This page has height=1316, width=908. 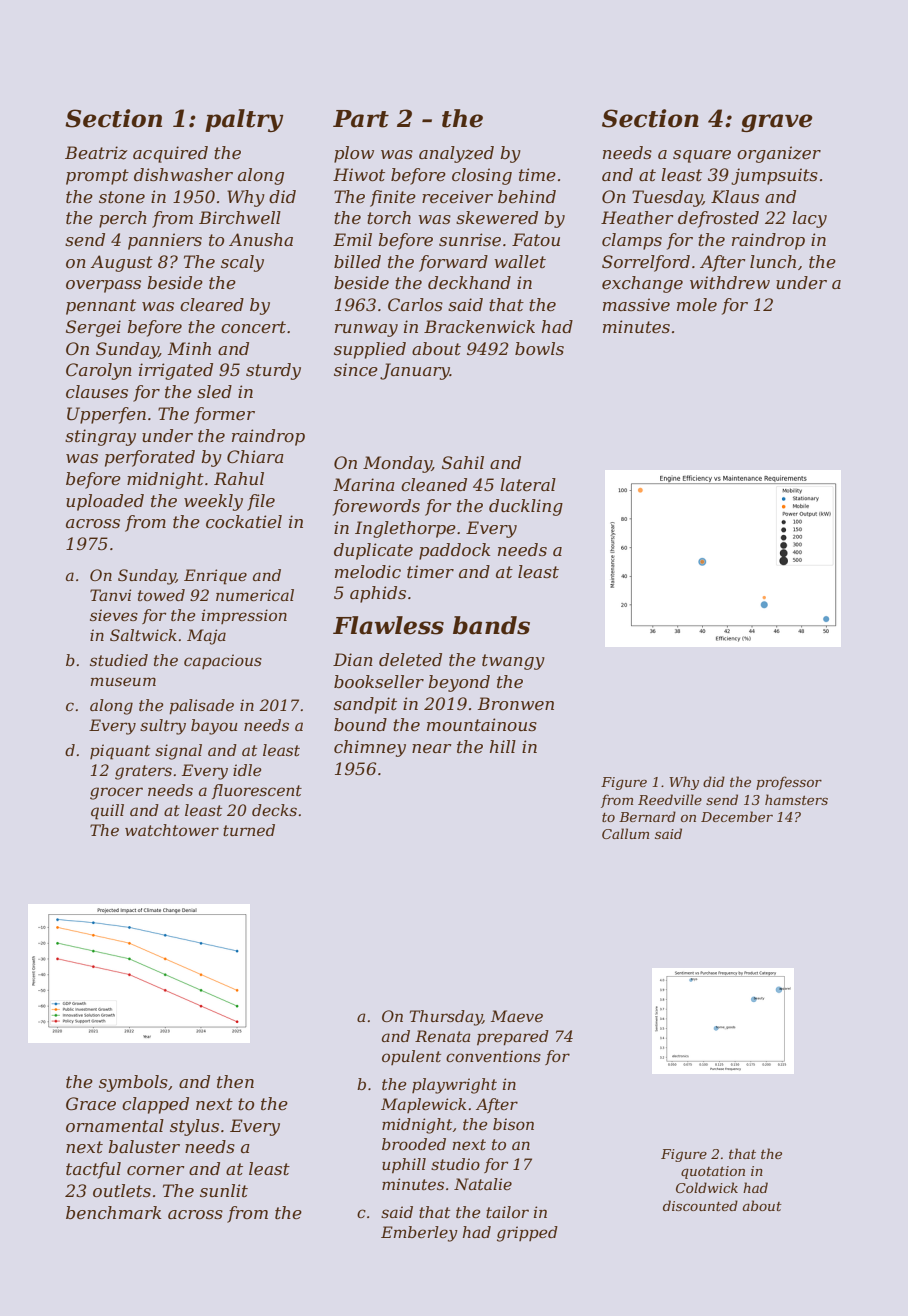 What do you see at coordinates (456, 154) in the page?
I see `analyzed` at bounding box center [456, 154].
